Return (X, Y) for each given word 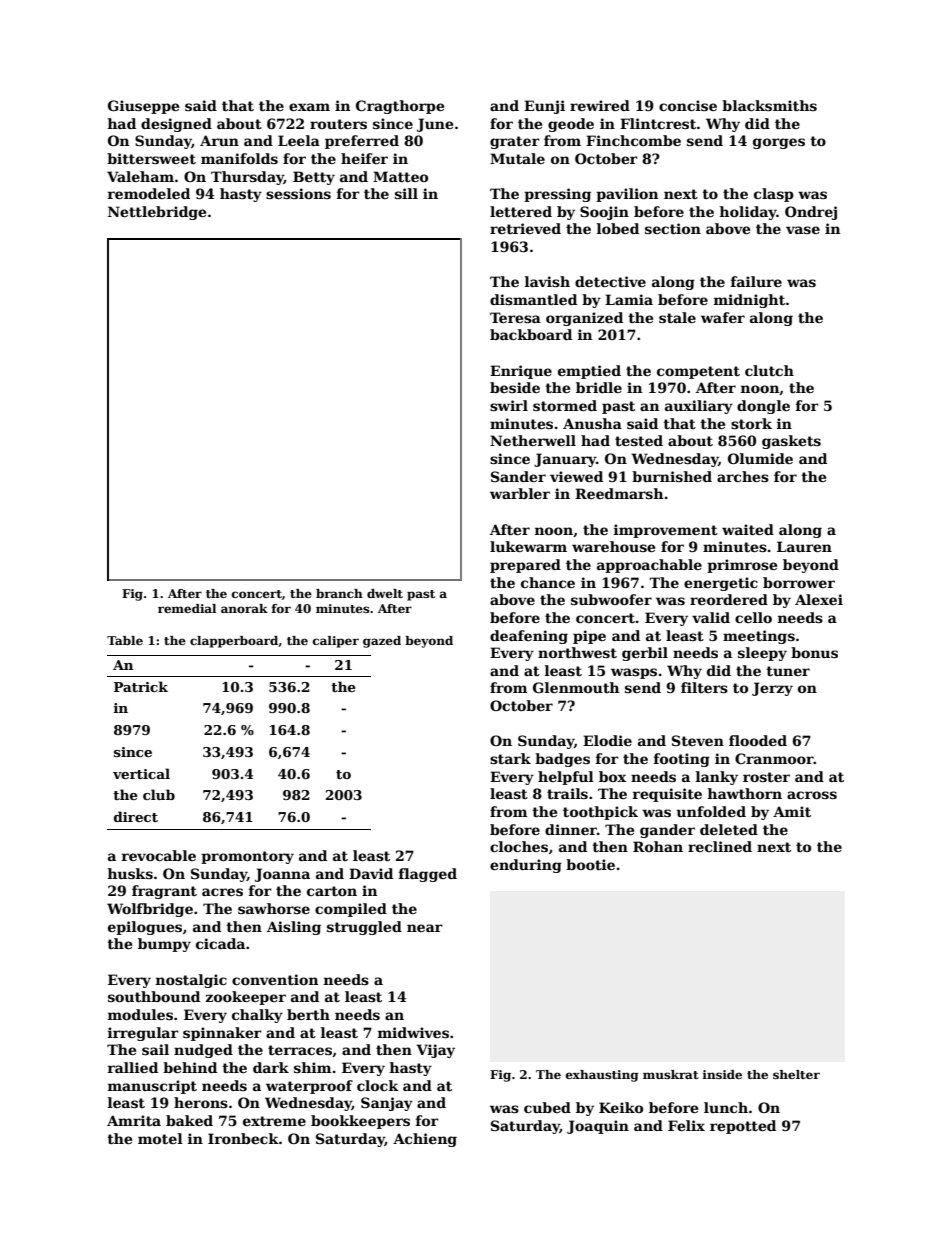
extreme (274, 1121)
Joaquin (598, 1127)
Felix (686, 1125)
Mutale (517, 158)
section (673, 228)
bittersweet (151, 158)
